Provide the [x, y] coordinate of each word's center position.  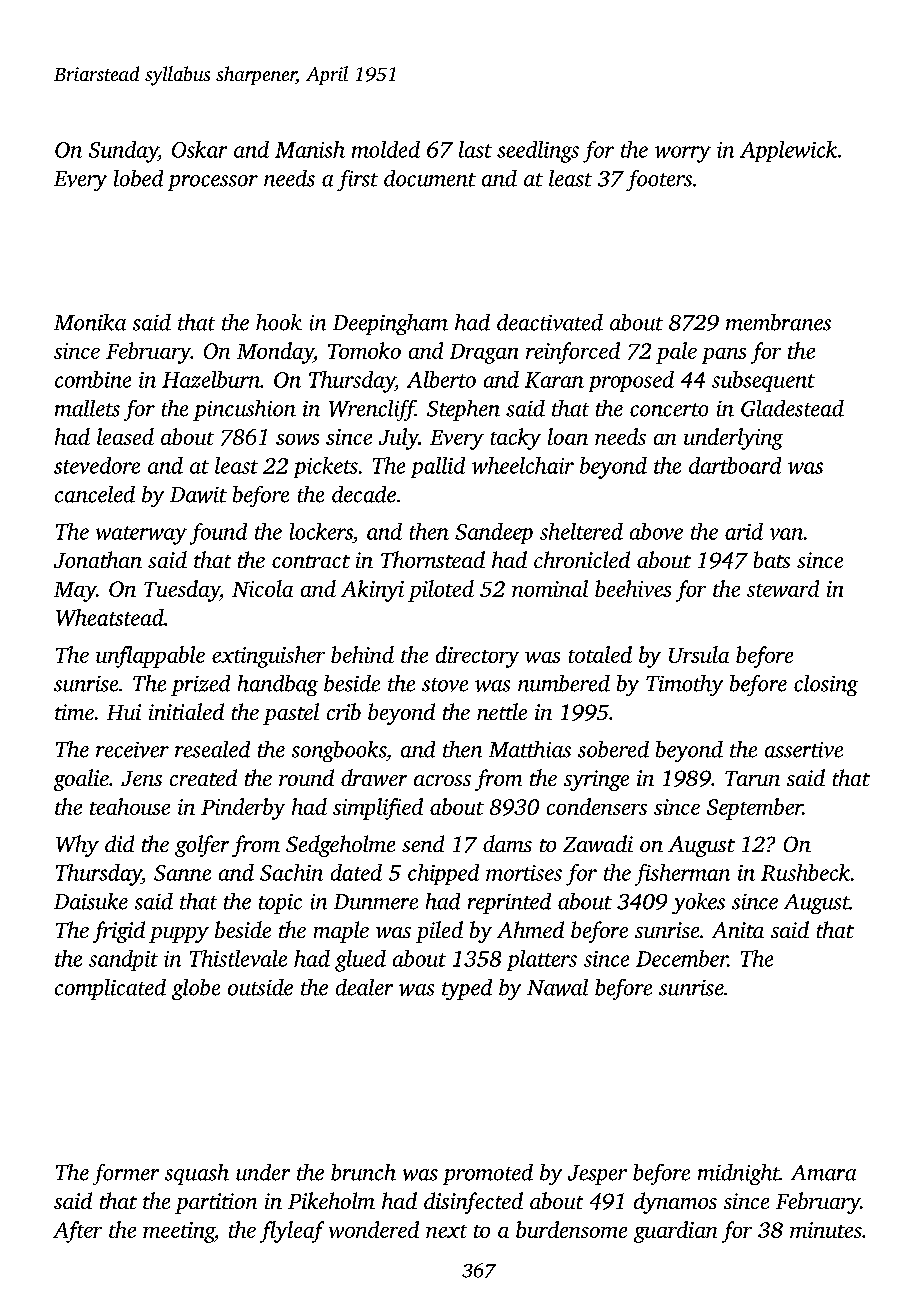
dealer [364, 987]
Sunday [123, 152]
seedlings [538, 152]
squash [197, 1174]
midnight [739, 1174]
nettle [502, 711]
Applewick [788, 151]
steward [783, 588]
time [74, 712]
